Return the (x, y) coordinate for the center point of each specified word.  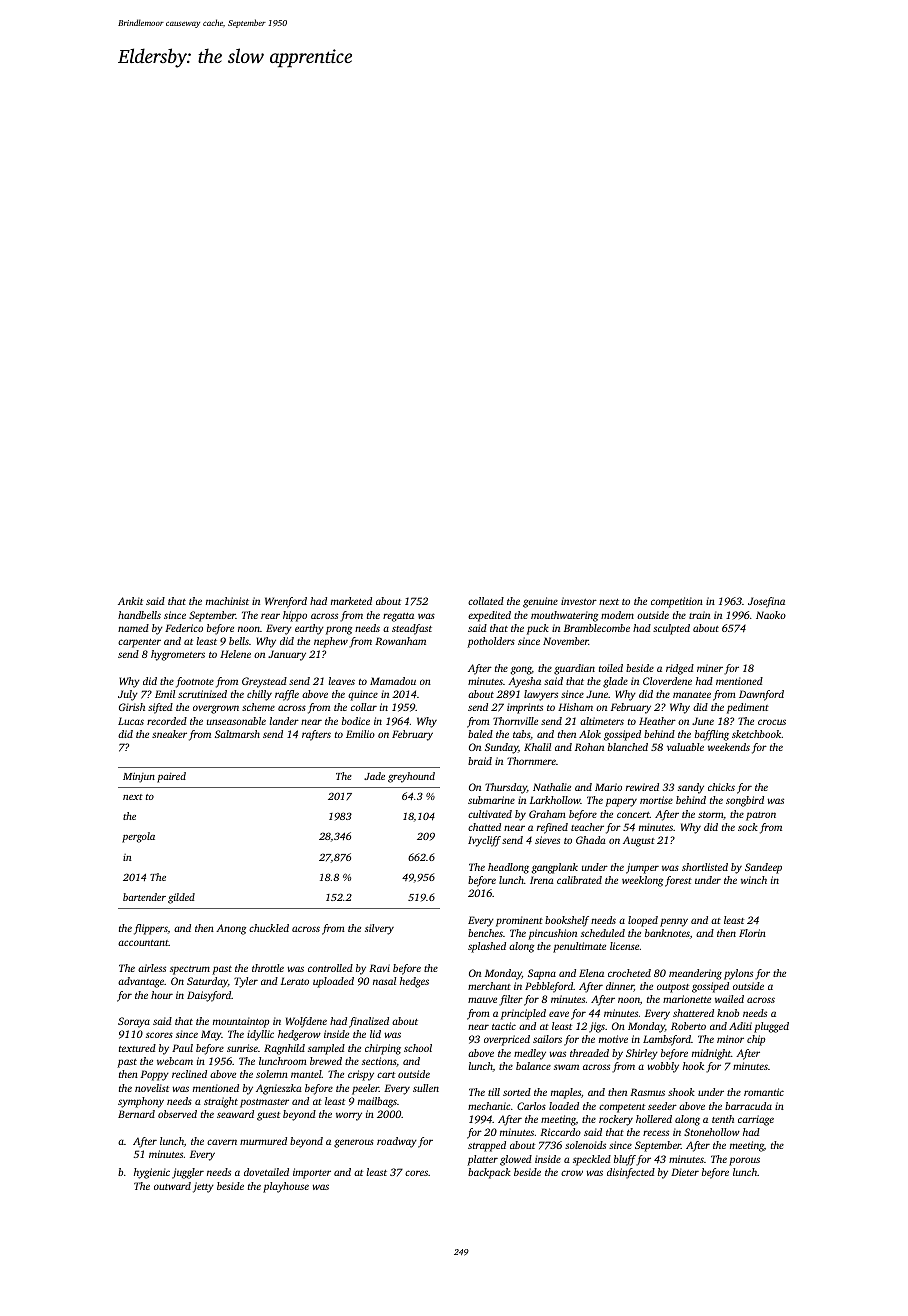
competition (677, 602)
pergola (138, 837)
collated (486, 601)
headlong (508, 868)
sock (748, 827)
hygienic (152, 1173)
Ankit (130, 601)
